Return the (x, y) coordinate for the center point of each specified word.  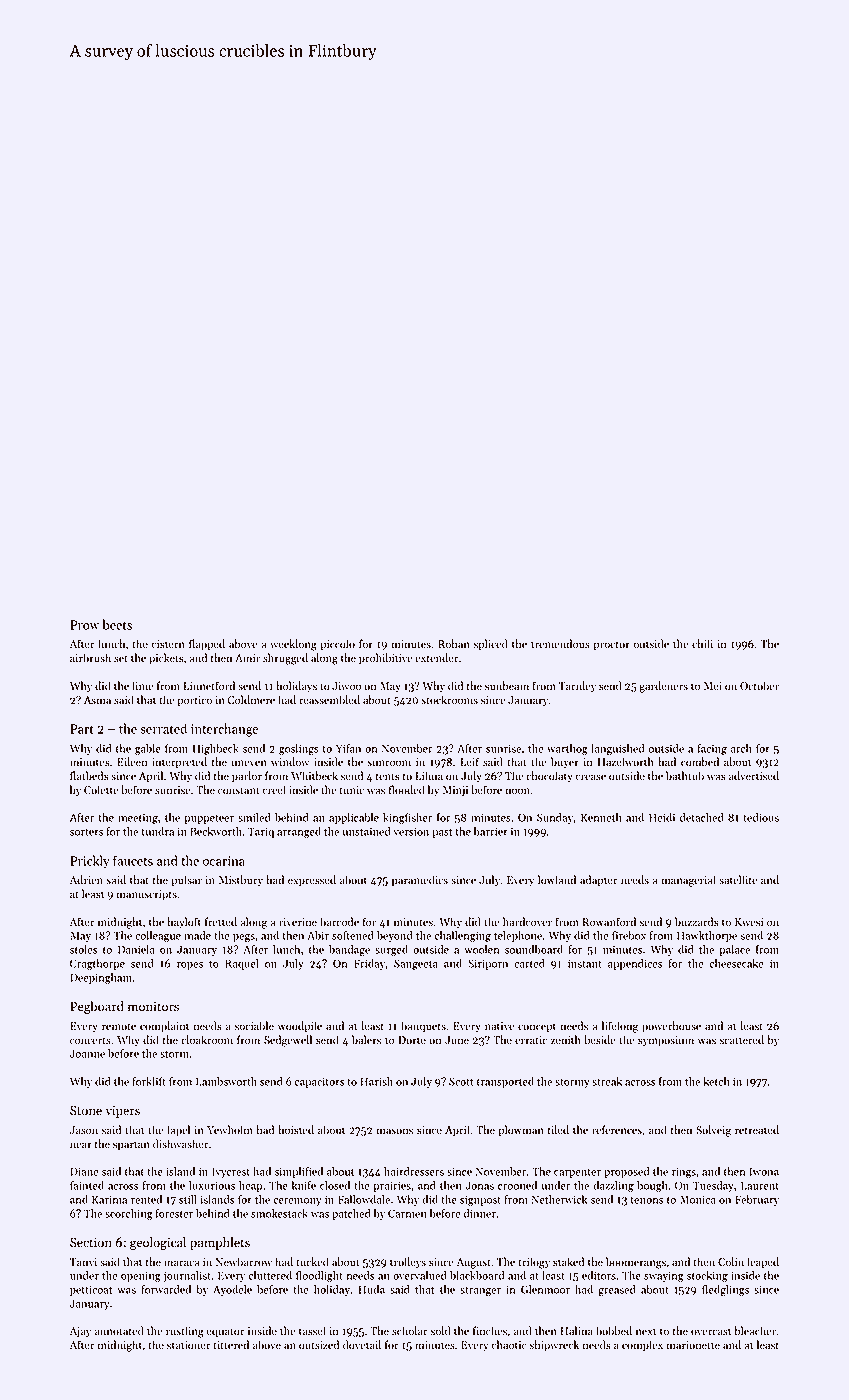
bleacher (755, 1331)
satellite (738, 880)
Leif (469, 762)
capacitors (320, 1082)
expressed (312, 881)
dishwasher (180, 1144)
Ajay (80, 1332)
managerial (688, 881)
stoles (84, 949)
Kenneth (601, 817)
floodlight (319, 1276)
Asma (97, 700)
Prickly (90, 862)
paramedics (420, 881)
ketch (716, 1081)
